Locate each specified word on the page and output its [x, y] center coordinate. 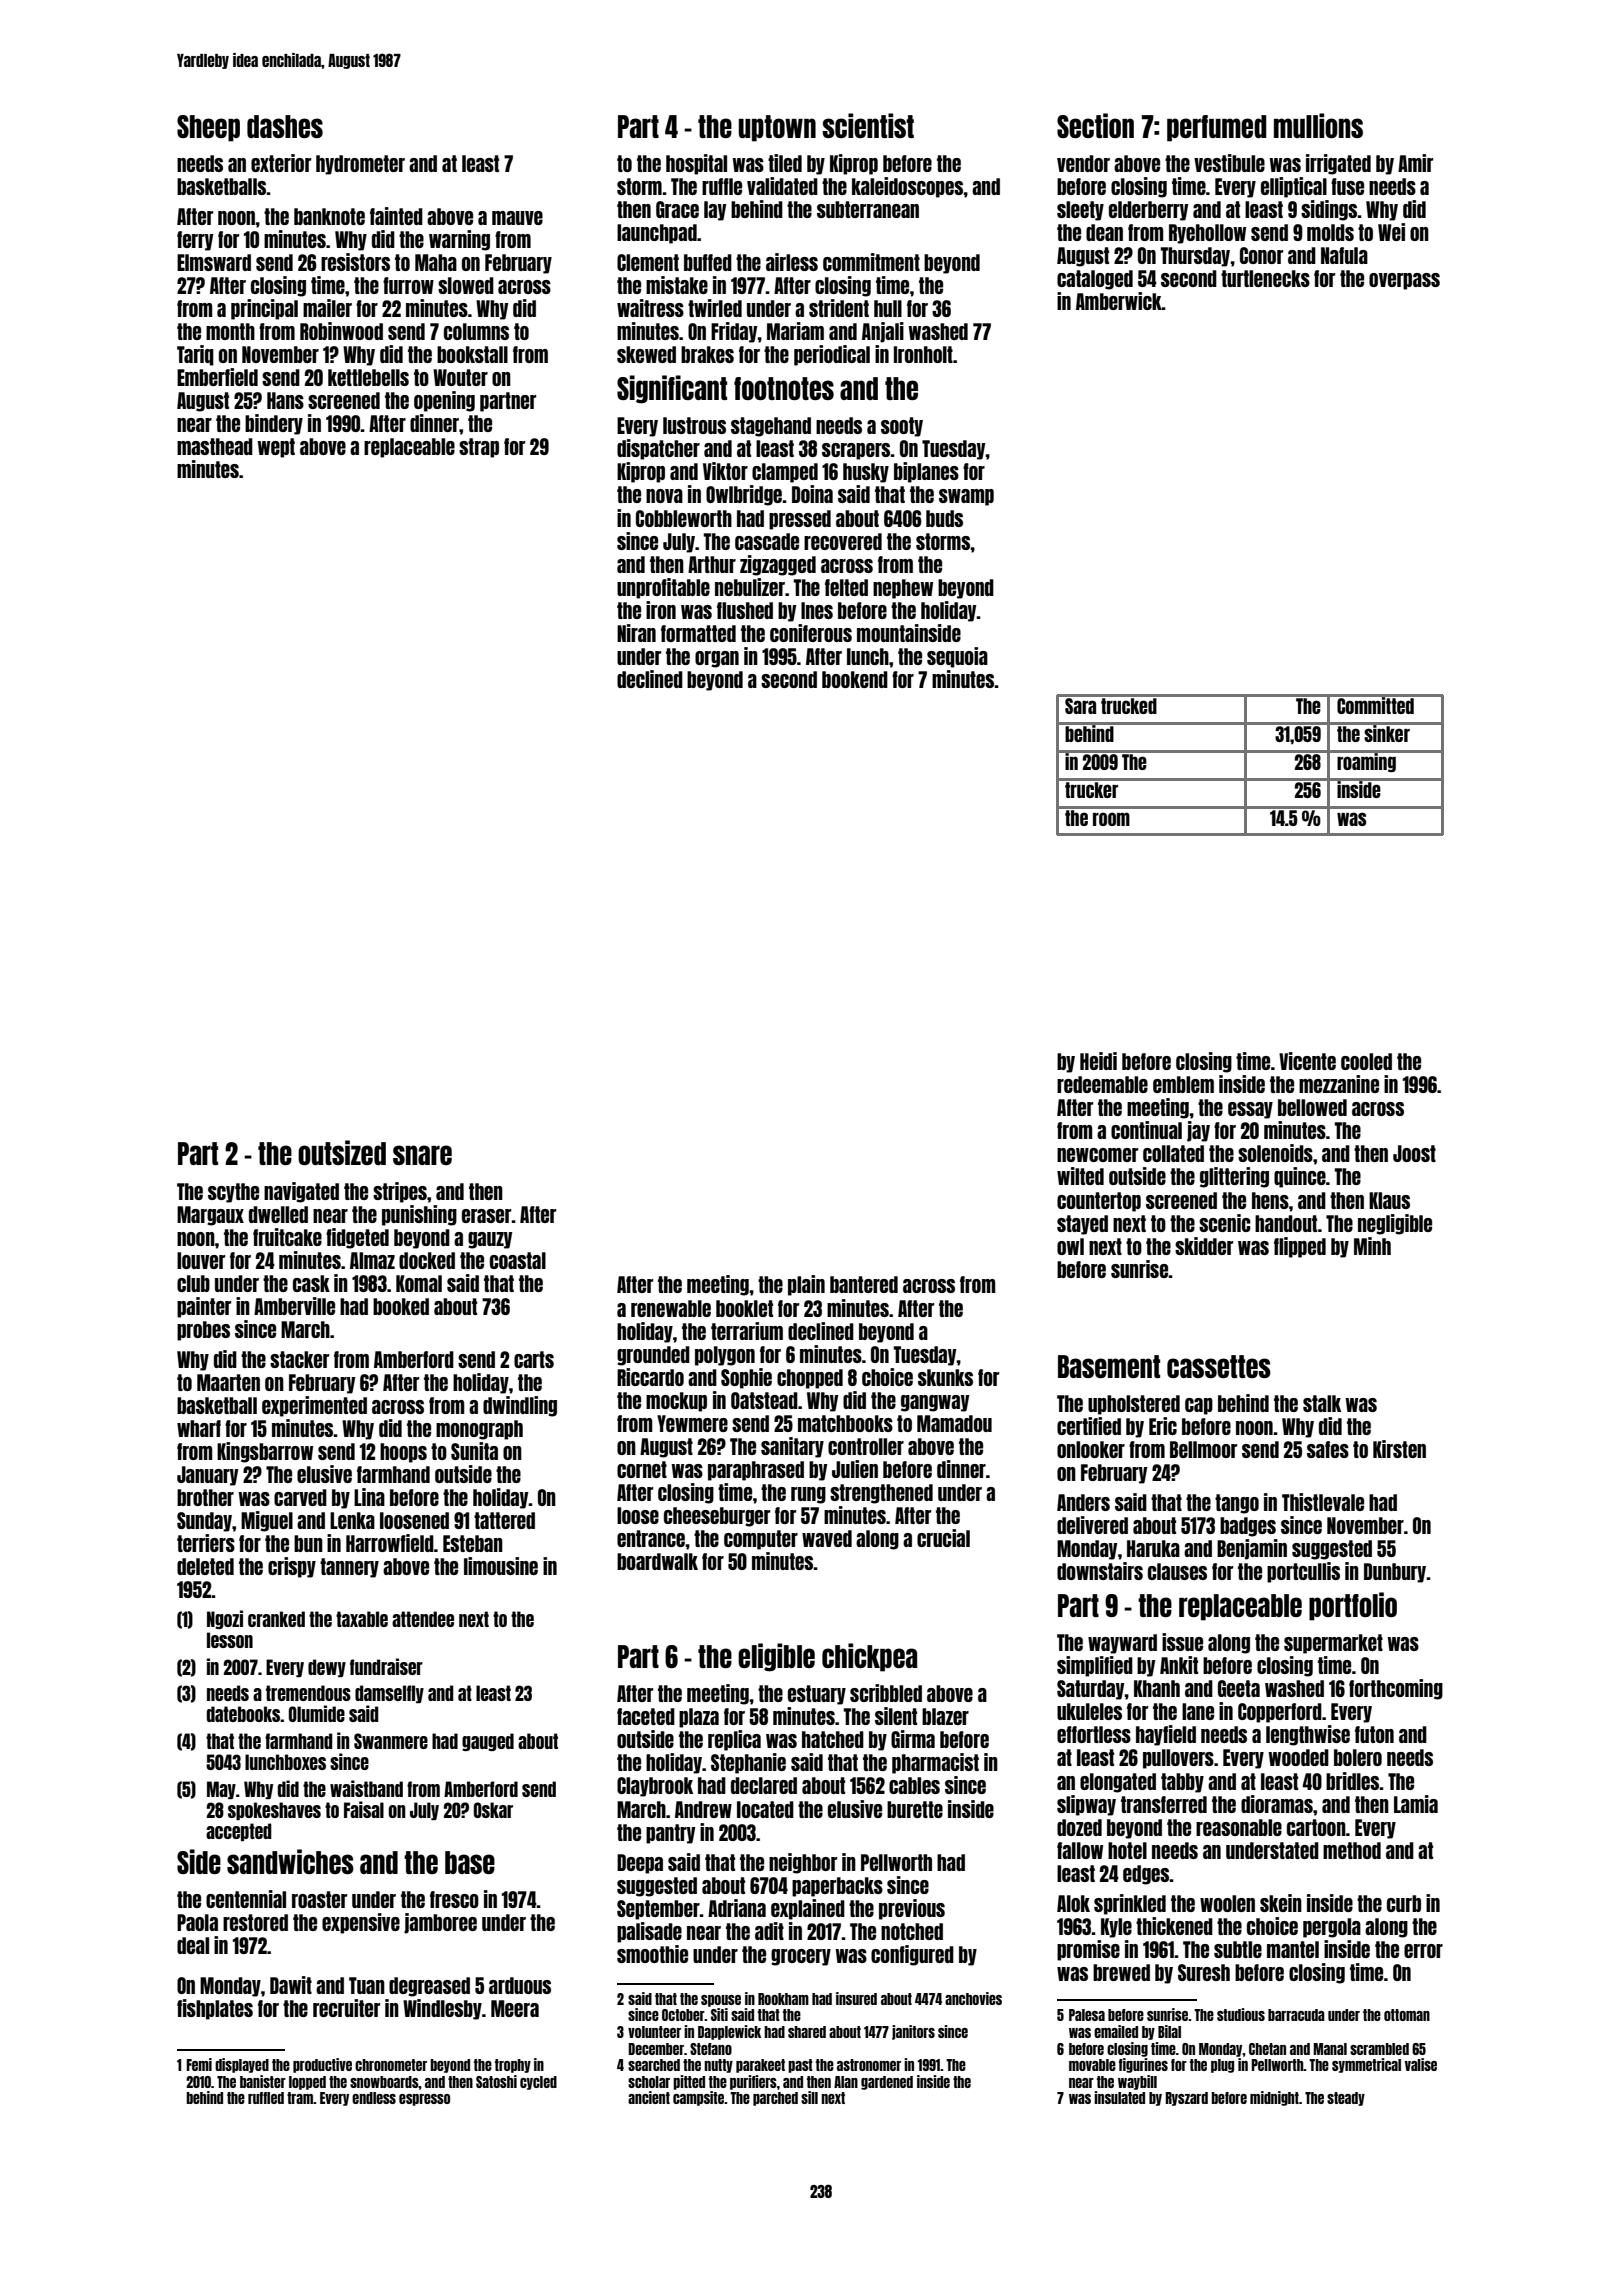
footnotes [784, 388]
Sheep [208, 128]
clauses [1177, 1571]
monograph [479, 1430]
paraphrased [756, 1471]
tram [300, 2098]
